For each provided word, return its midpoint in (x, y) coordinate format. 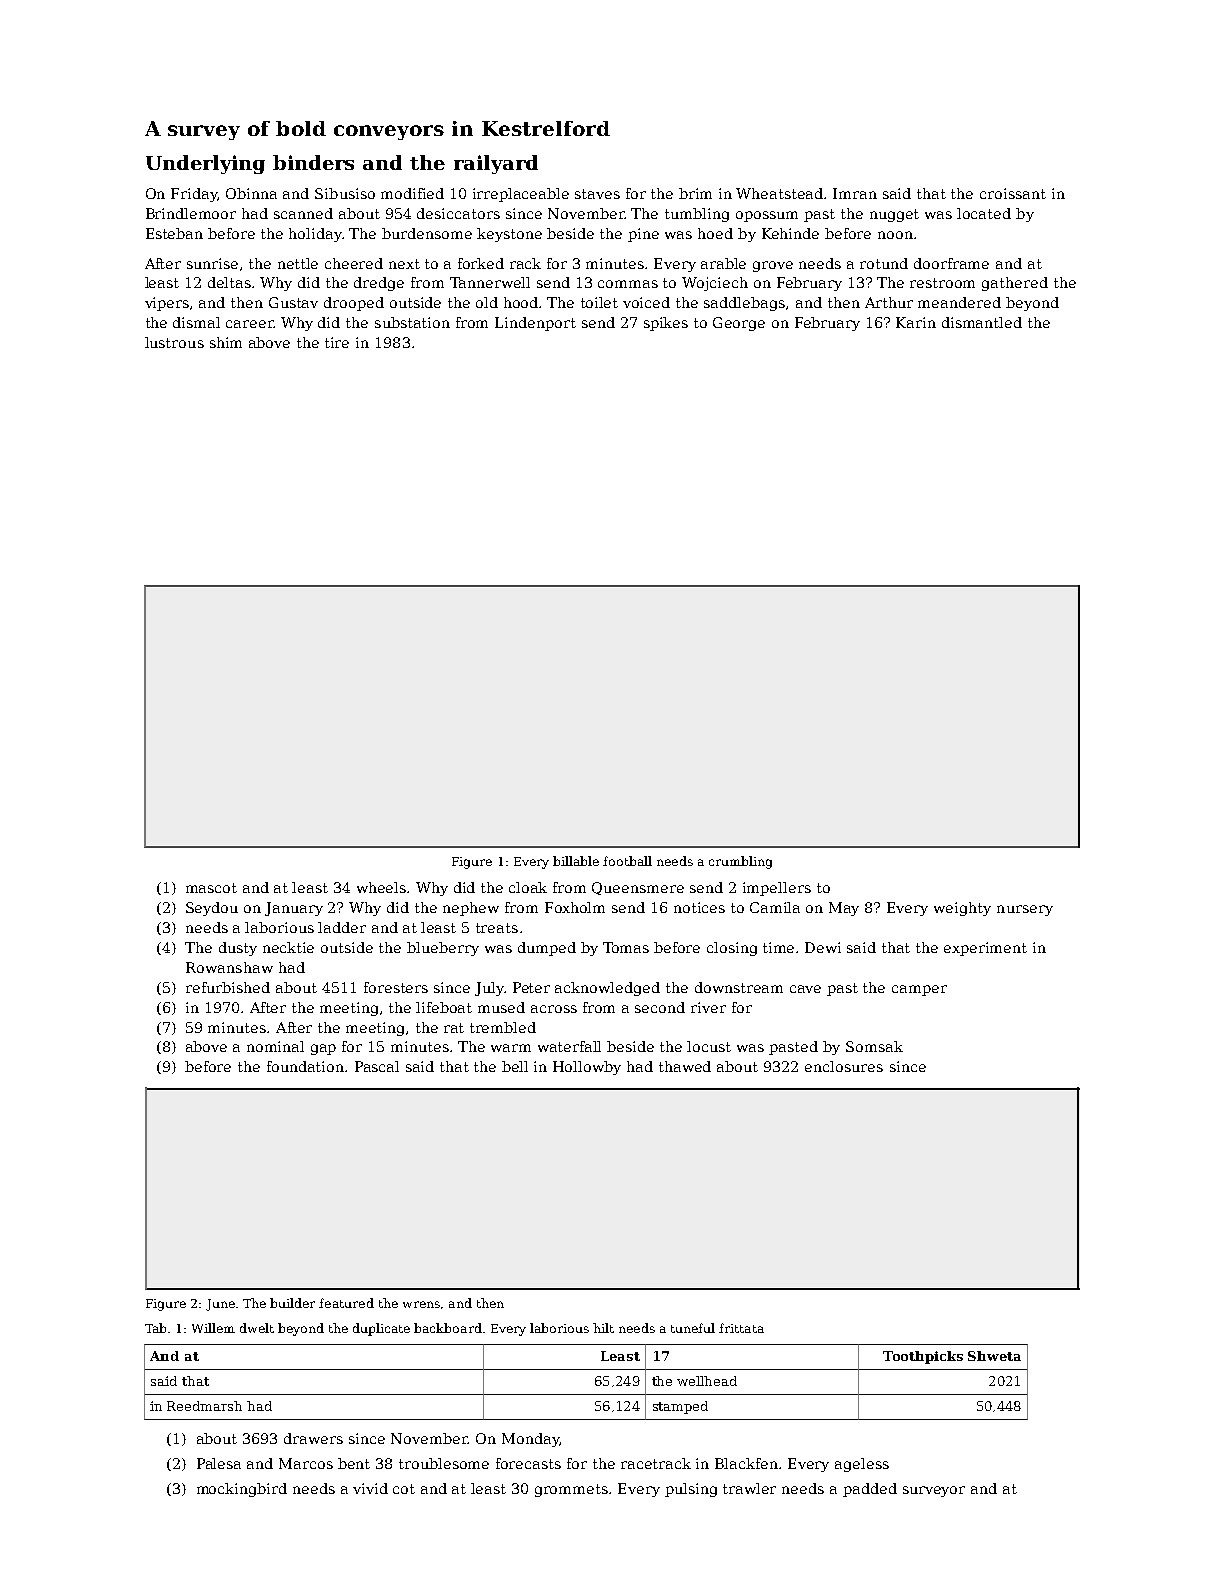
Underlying (205, 164)
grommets (571, 1490)
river (708, 1007)
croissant (1013, 193)
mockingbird (242, 1490)
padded (870, 1490)
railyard (496, 164)
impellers (777, 889)
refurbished (228, 987)
